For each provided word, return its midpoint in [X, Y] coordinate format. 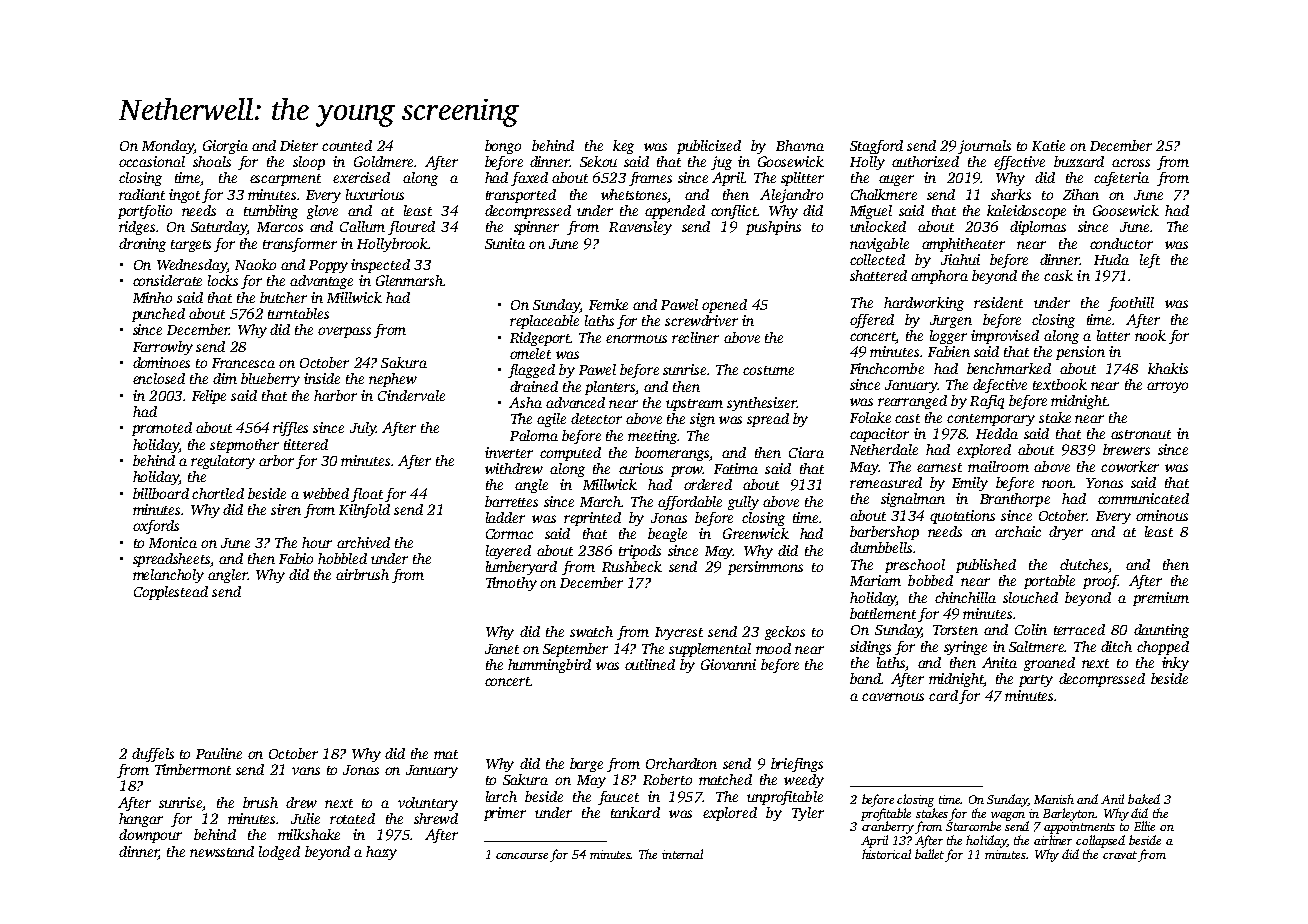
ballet [929, 854]
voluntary [428, 804]
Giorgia [225, 147]
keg [623, 147]
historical [886, 854]
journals [984, 147]
